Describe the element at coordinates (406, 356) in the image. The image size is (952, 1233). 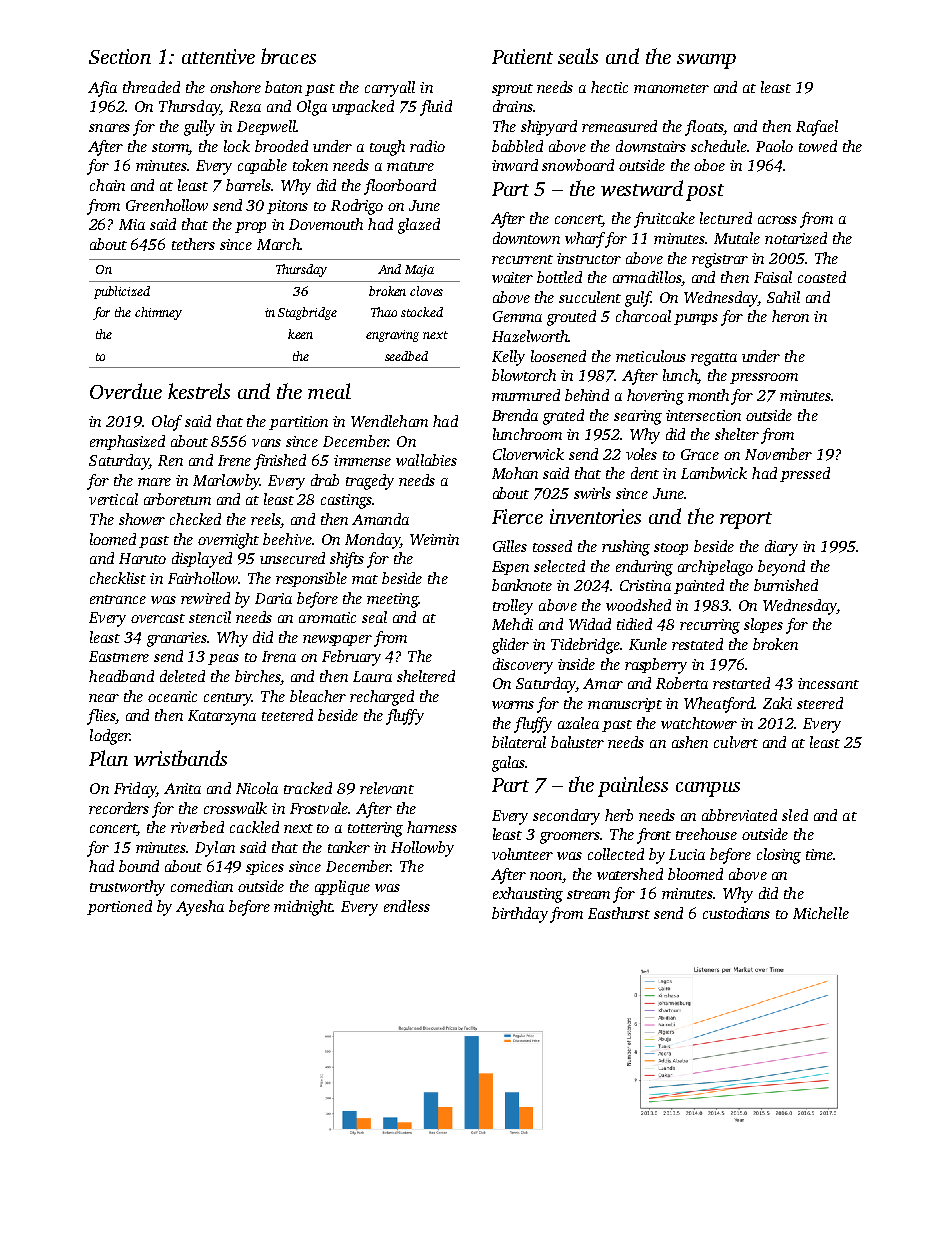
I see `seedbed` at that location.
